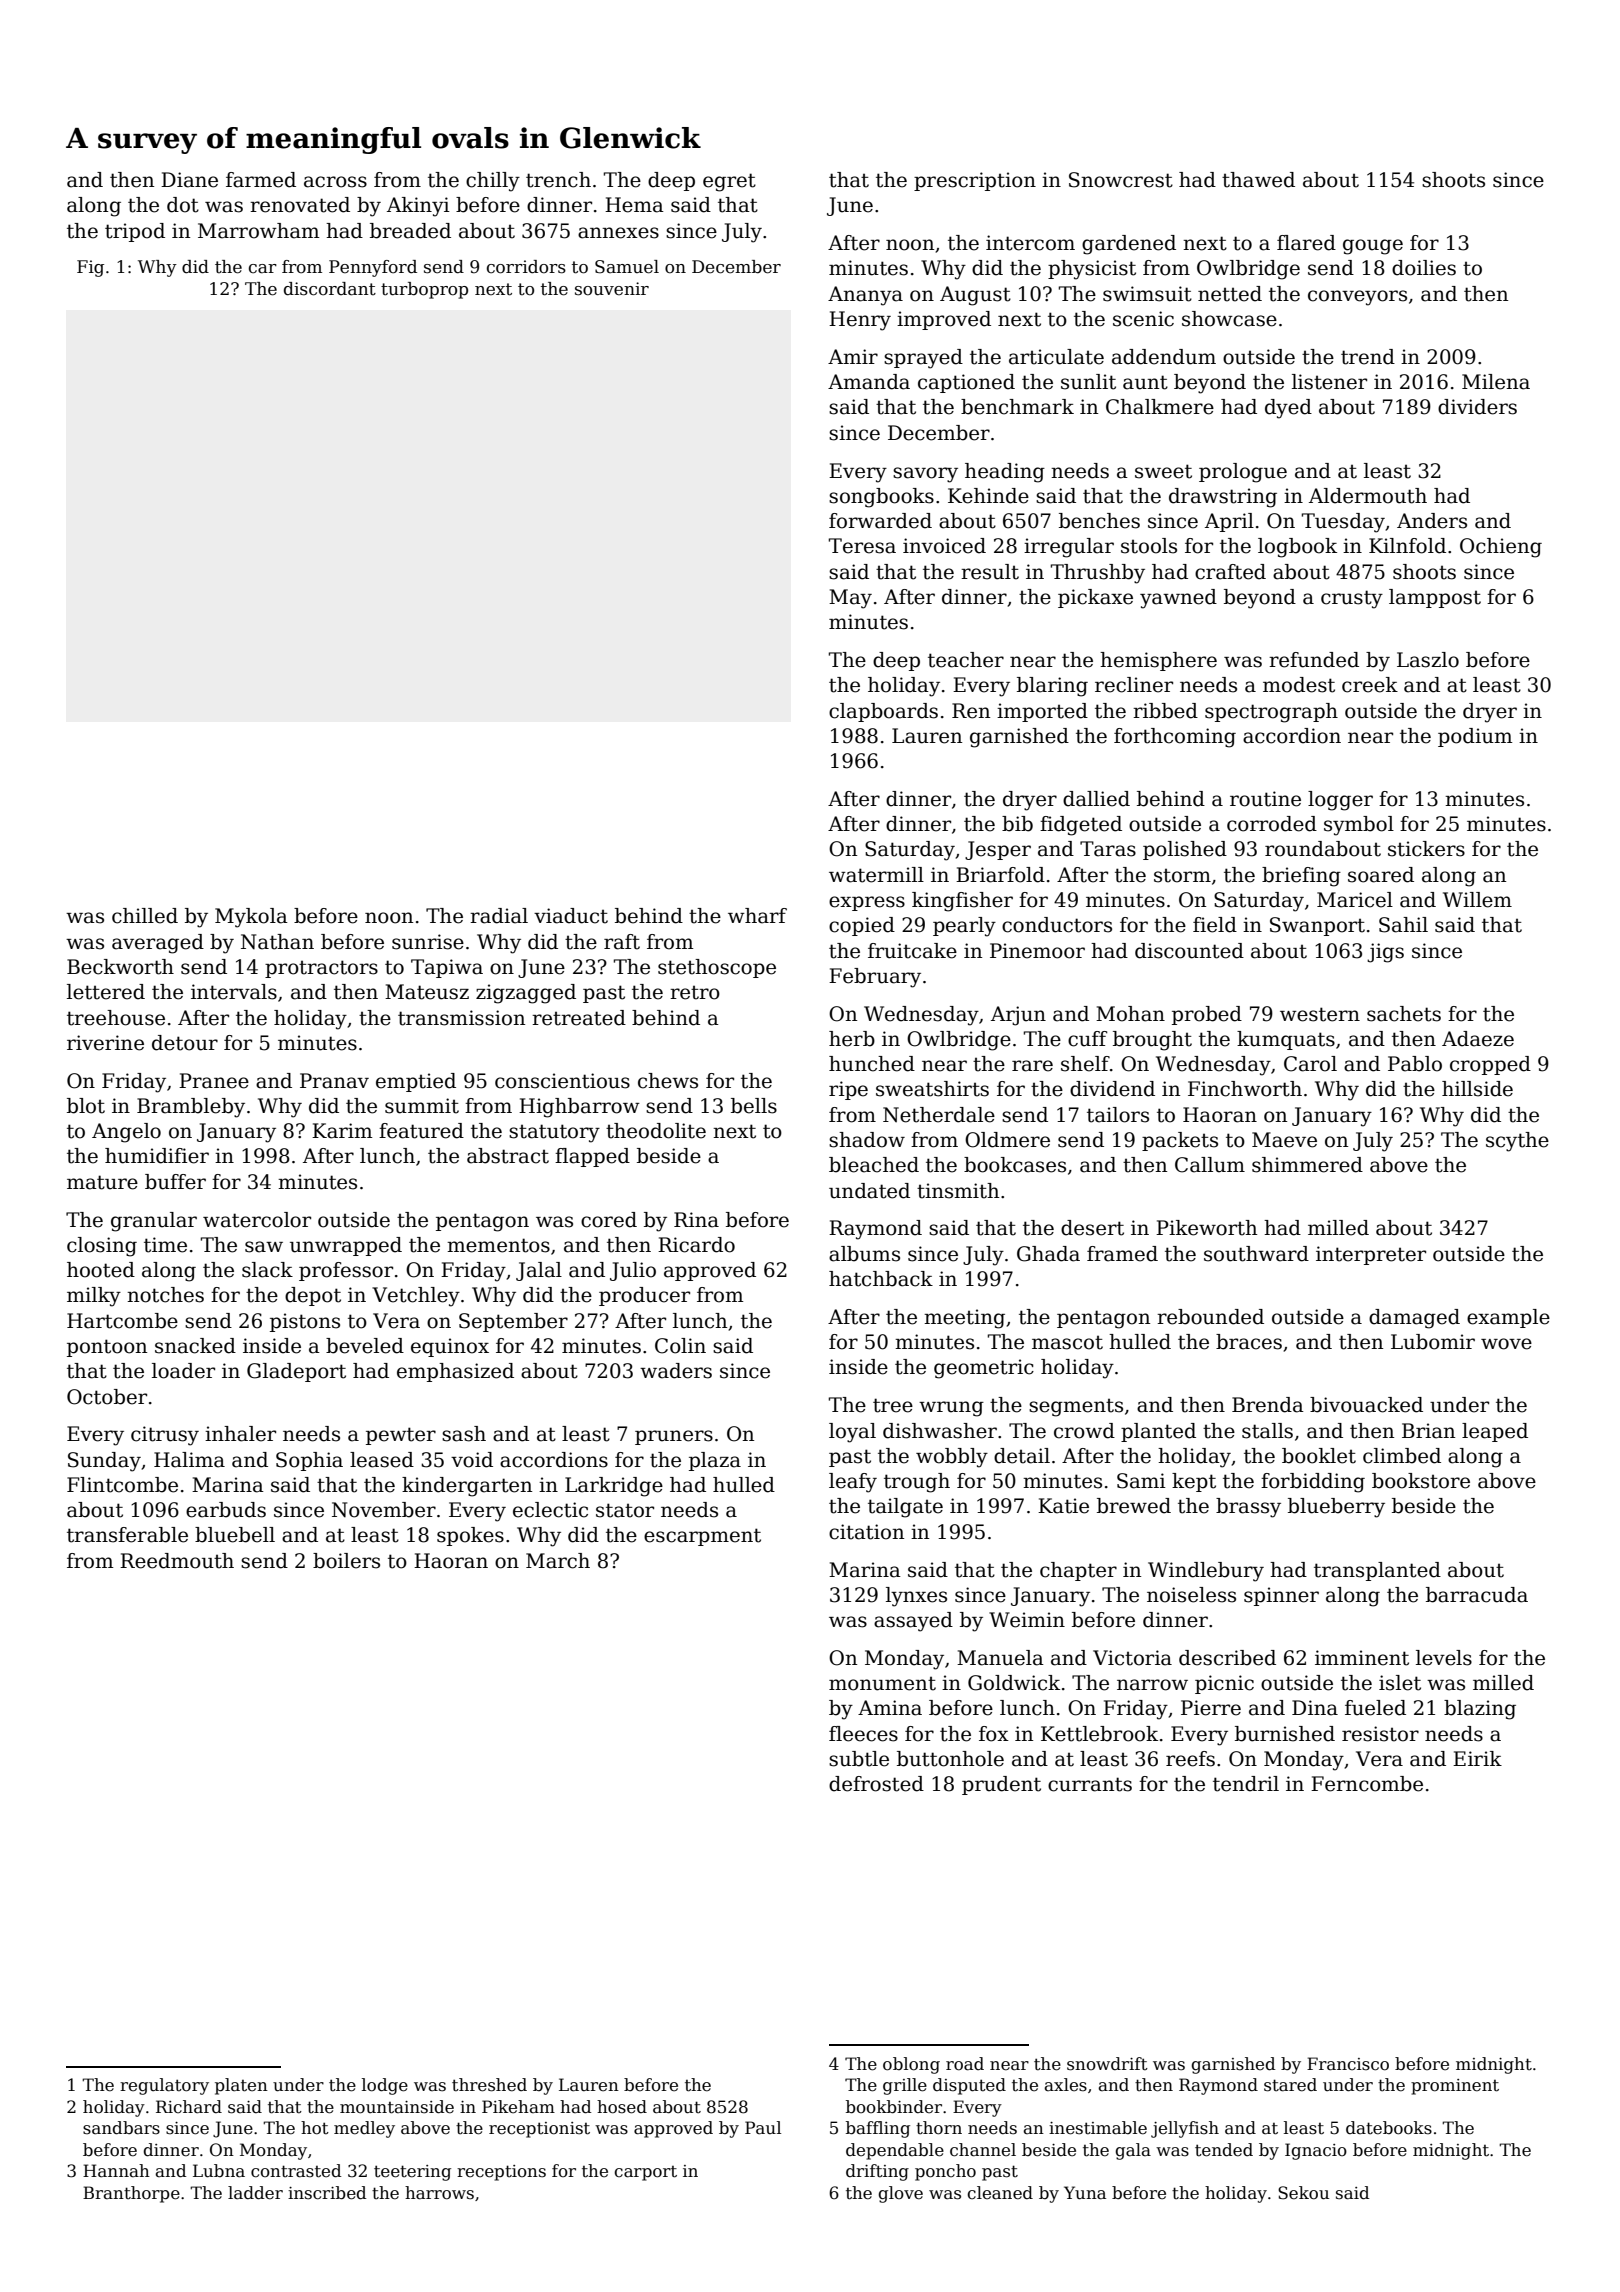 This image has height=2292, width=1620. Describe the element at coordinates (315, 2128) in the image. I see `hot` at that location.
